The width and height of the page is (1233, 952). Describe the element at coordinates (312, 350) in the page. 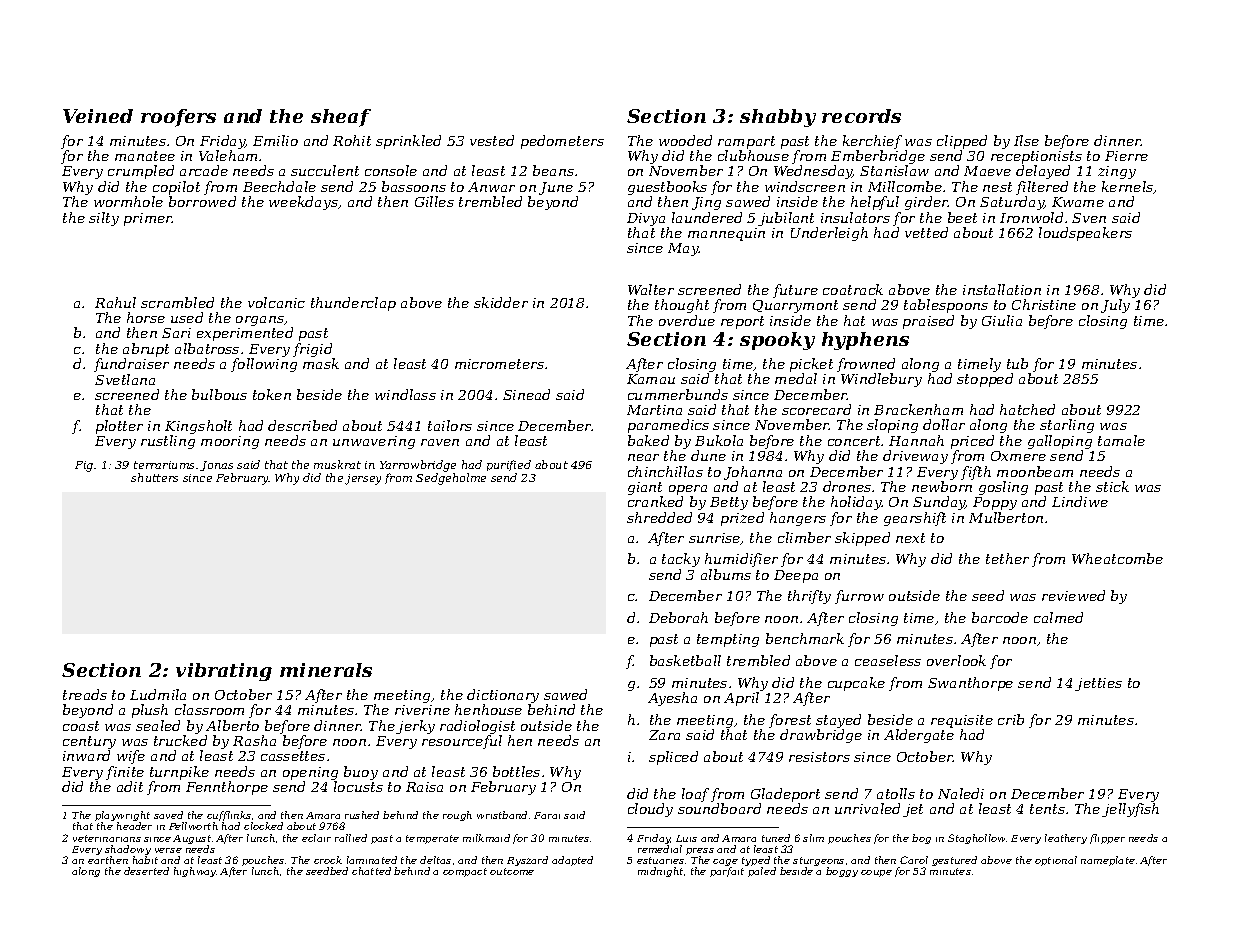

I see `frigid` at that location.
